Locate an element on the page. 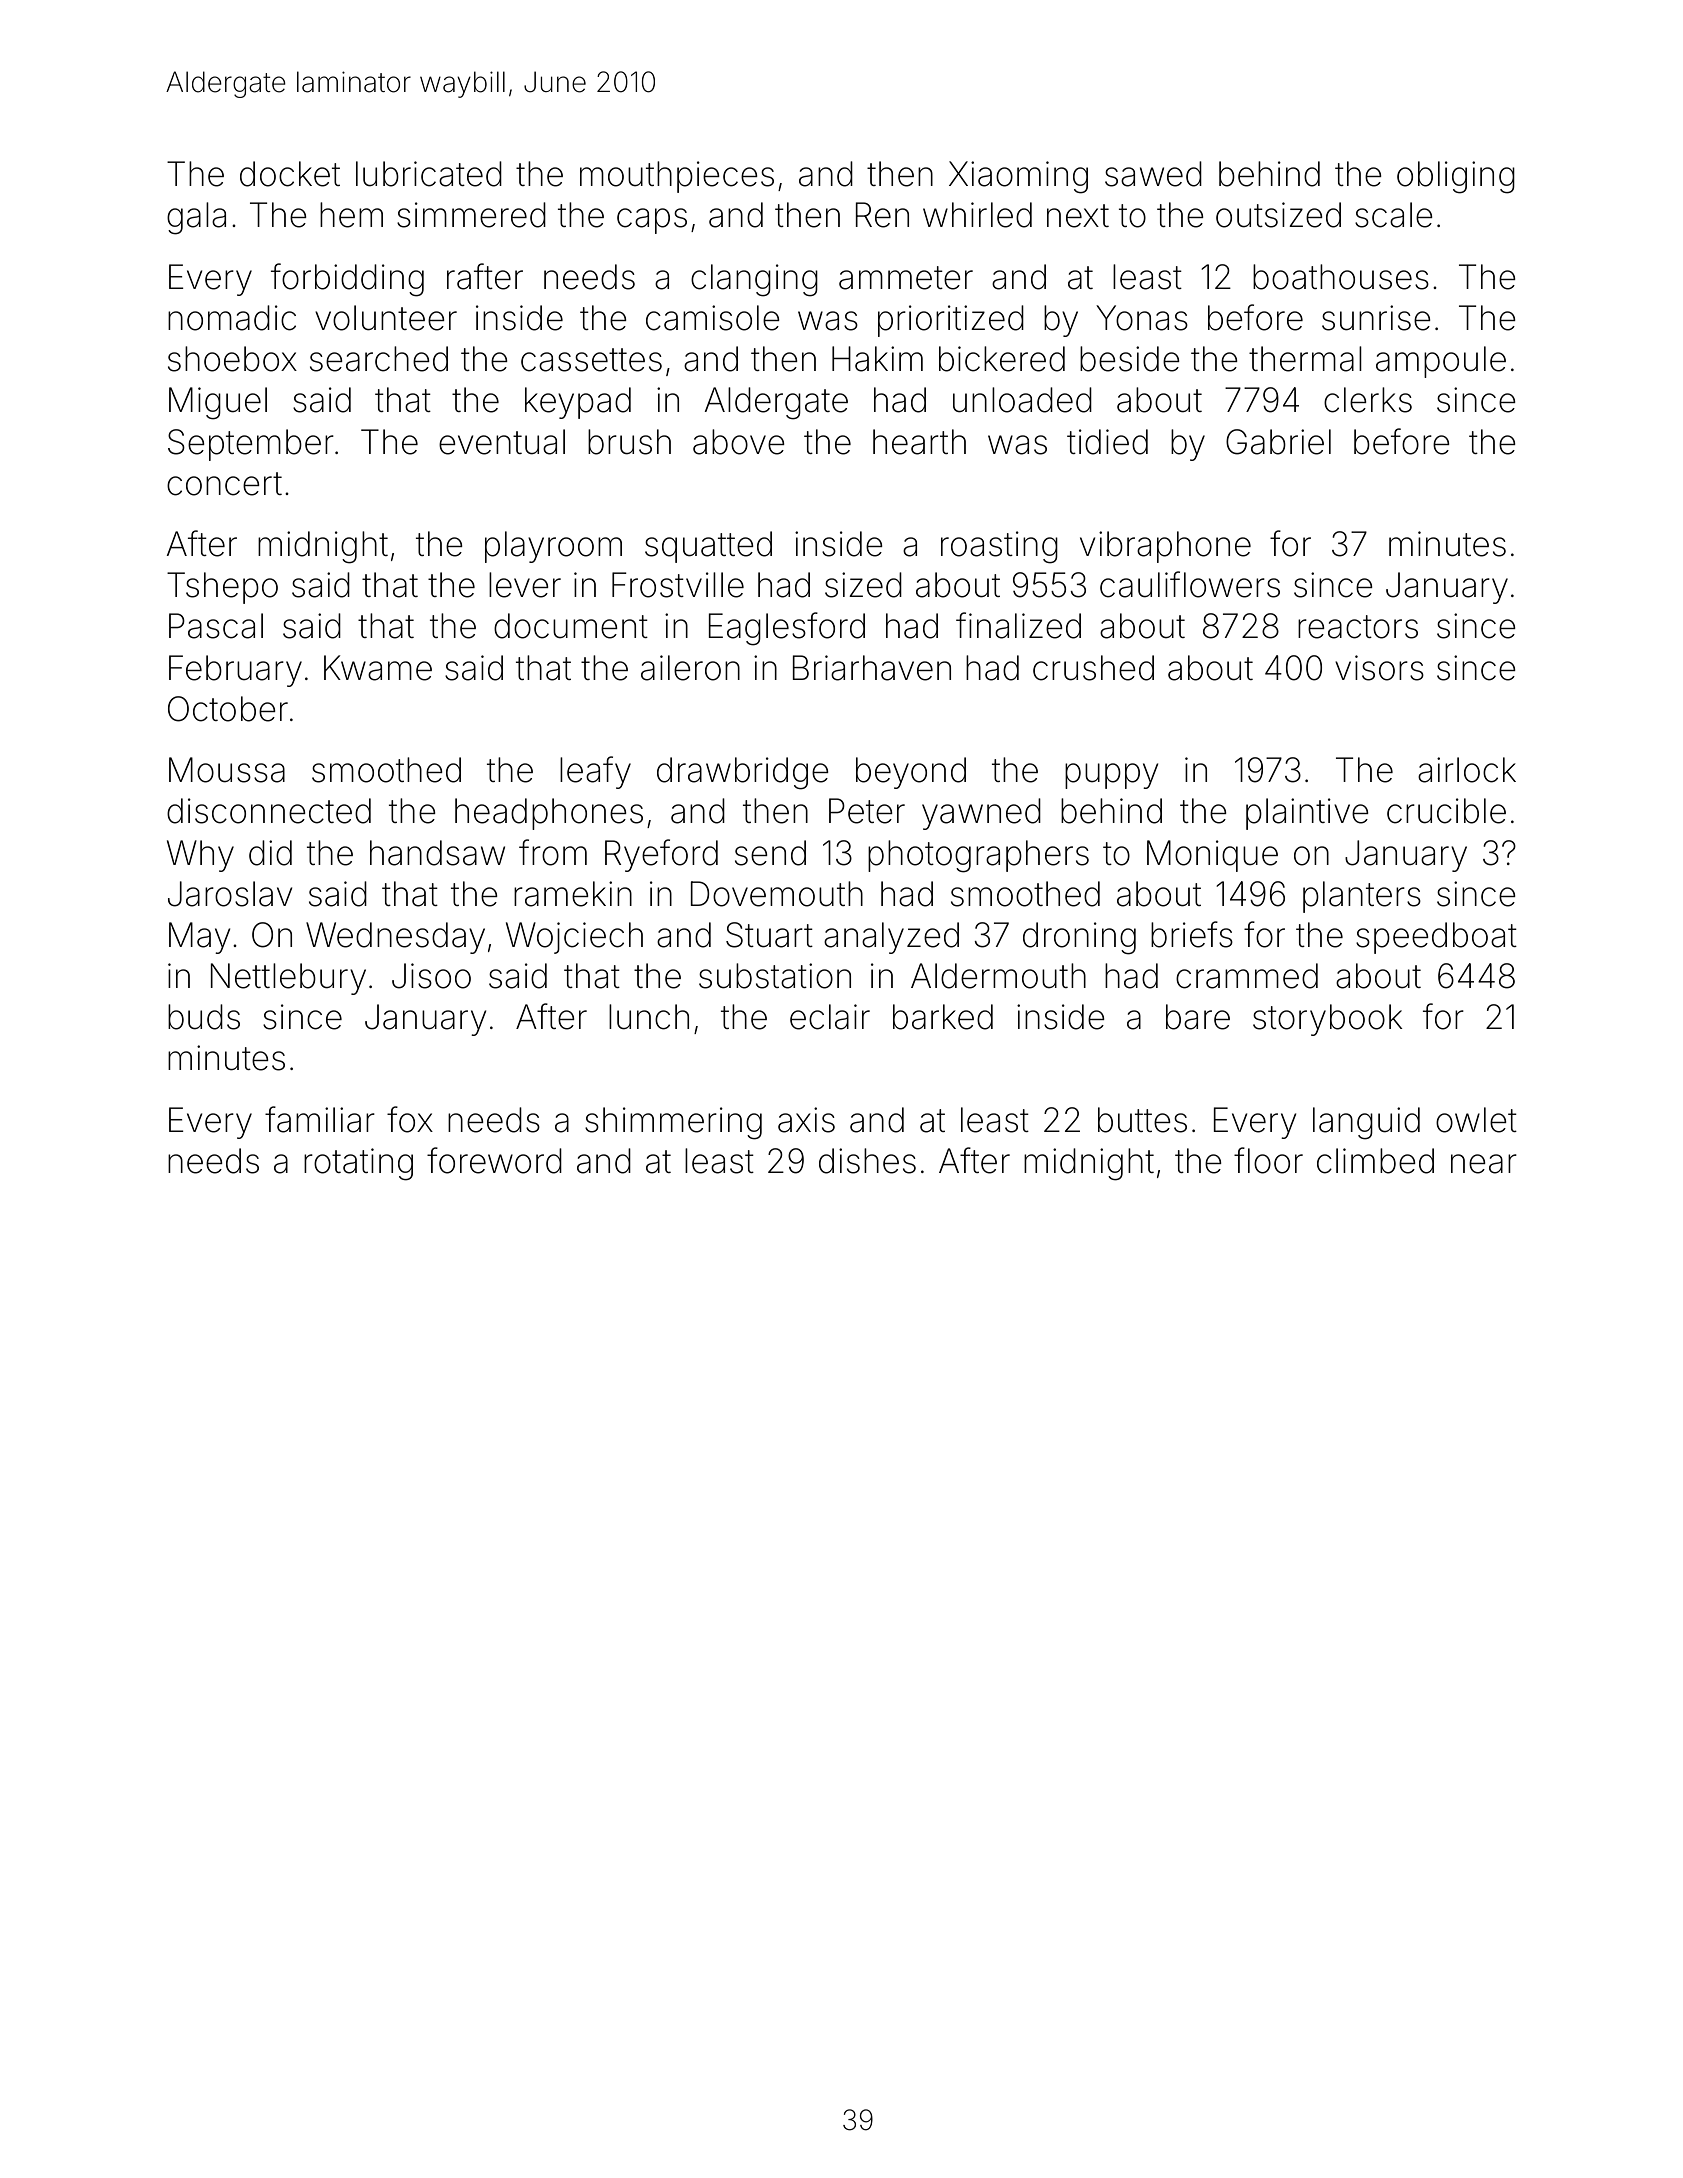 Image resolution: width=1683 pixels, height=2178 pixels. Jisoo is located at coordinates (431, 976).
